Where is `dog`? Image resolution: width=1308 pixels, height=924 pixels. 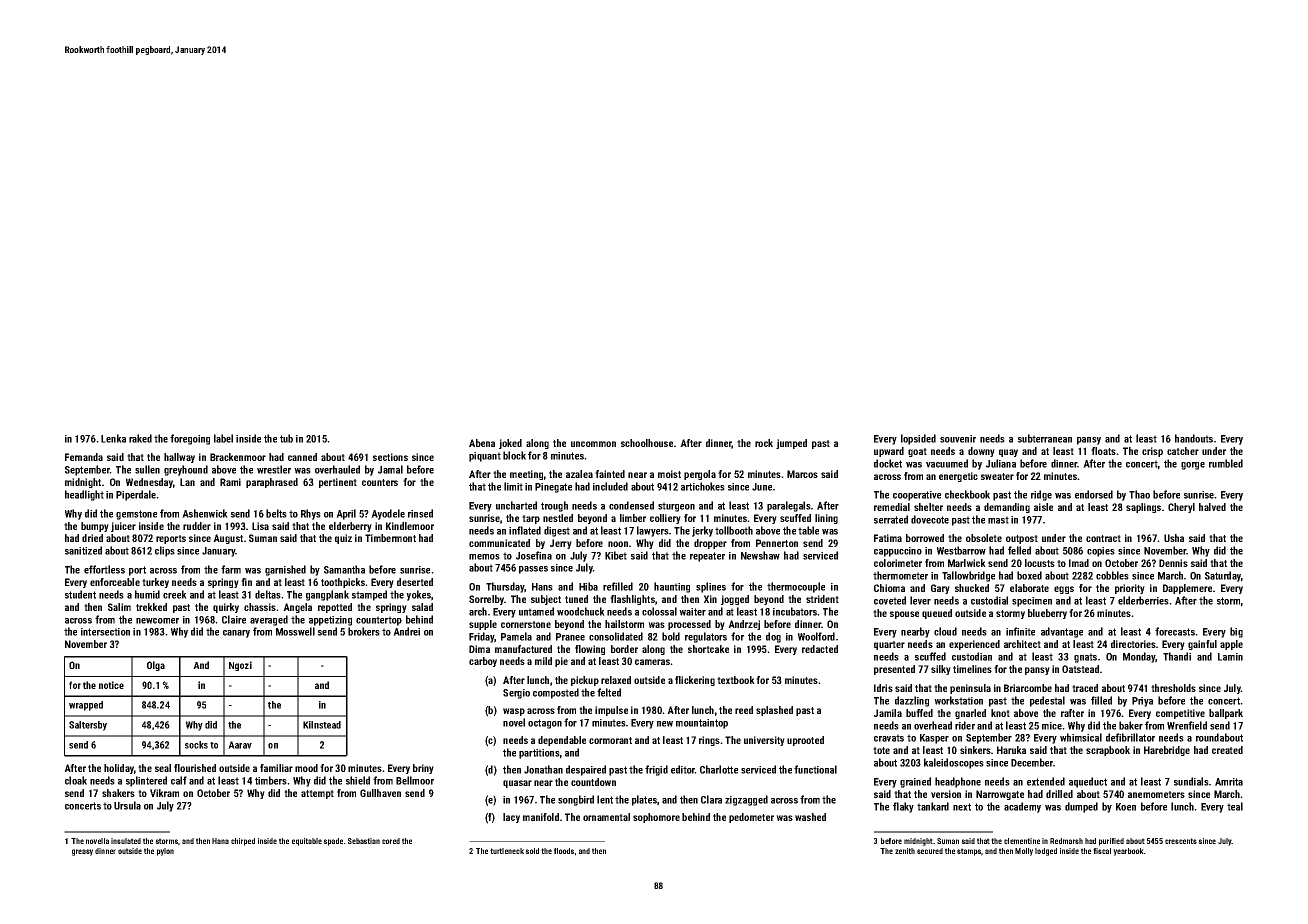
dog is located at coordinates (773, 637).
